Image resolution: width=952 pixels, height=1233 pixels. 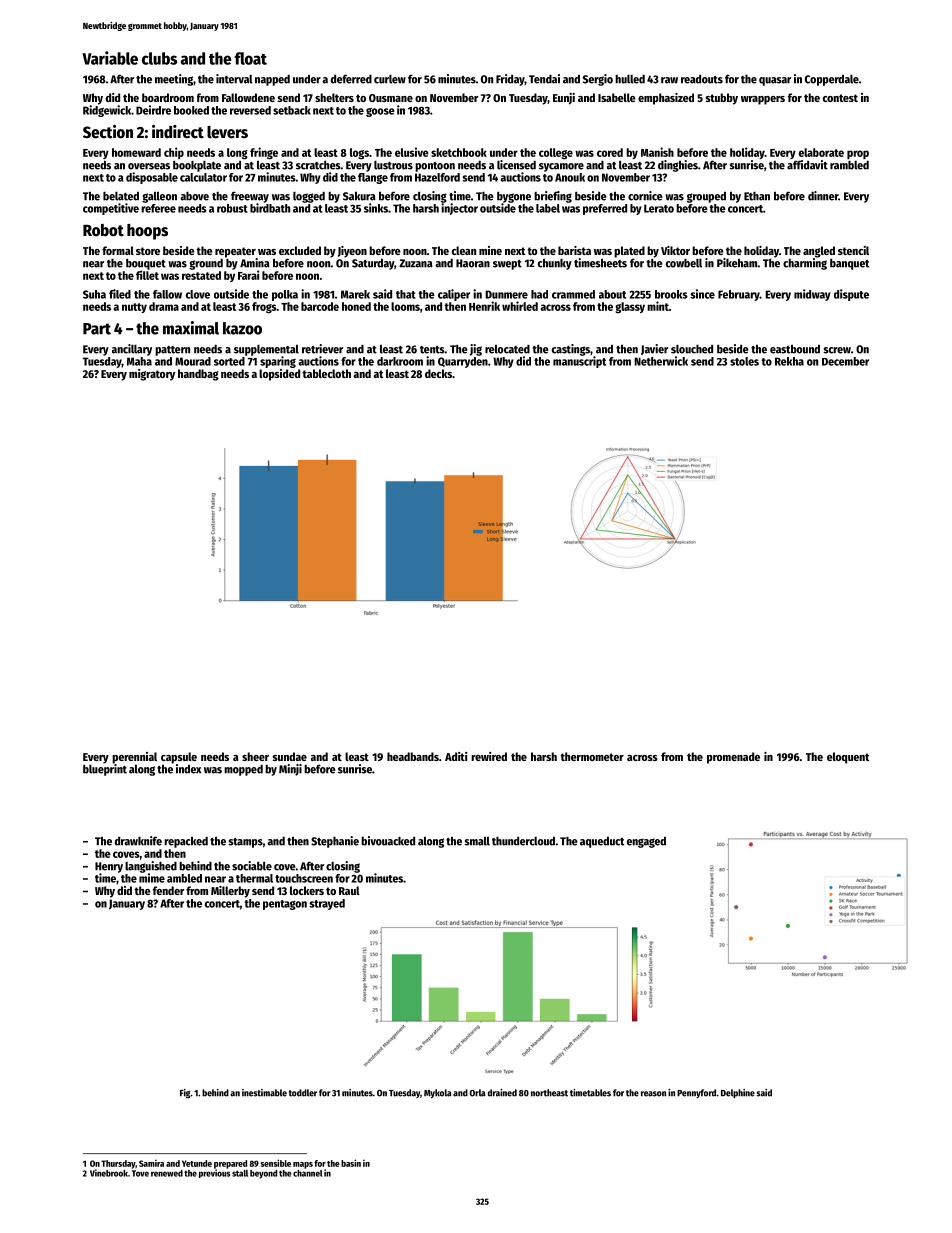 What do you see at coordinates (661, 361) in the screenshot?
I see `Netherwick` at bounding box center [661, 361].
